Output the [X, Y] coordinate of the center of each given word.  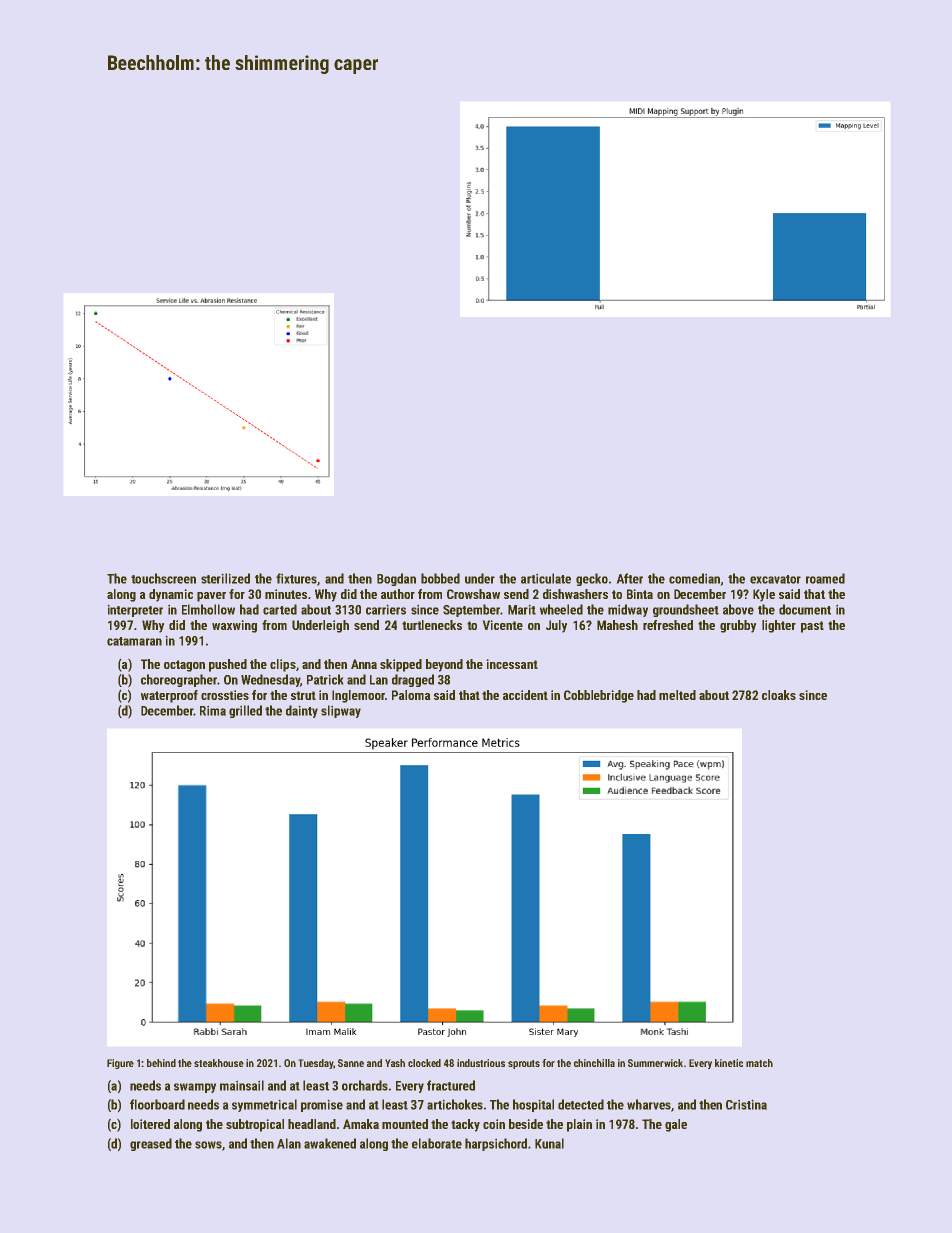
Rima [213, 710]
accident [525, 695]
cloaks [779, 695]
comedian [694, 578]
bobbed [440, 578]
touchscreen [163, 578]
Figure [120, 1064]
